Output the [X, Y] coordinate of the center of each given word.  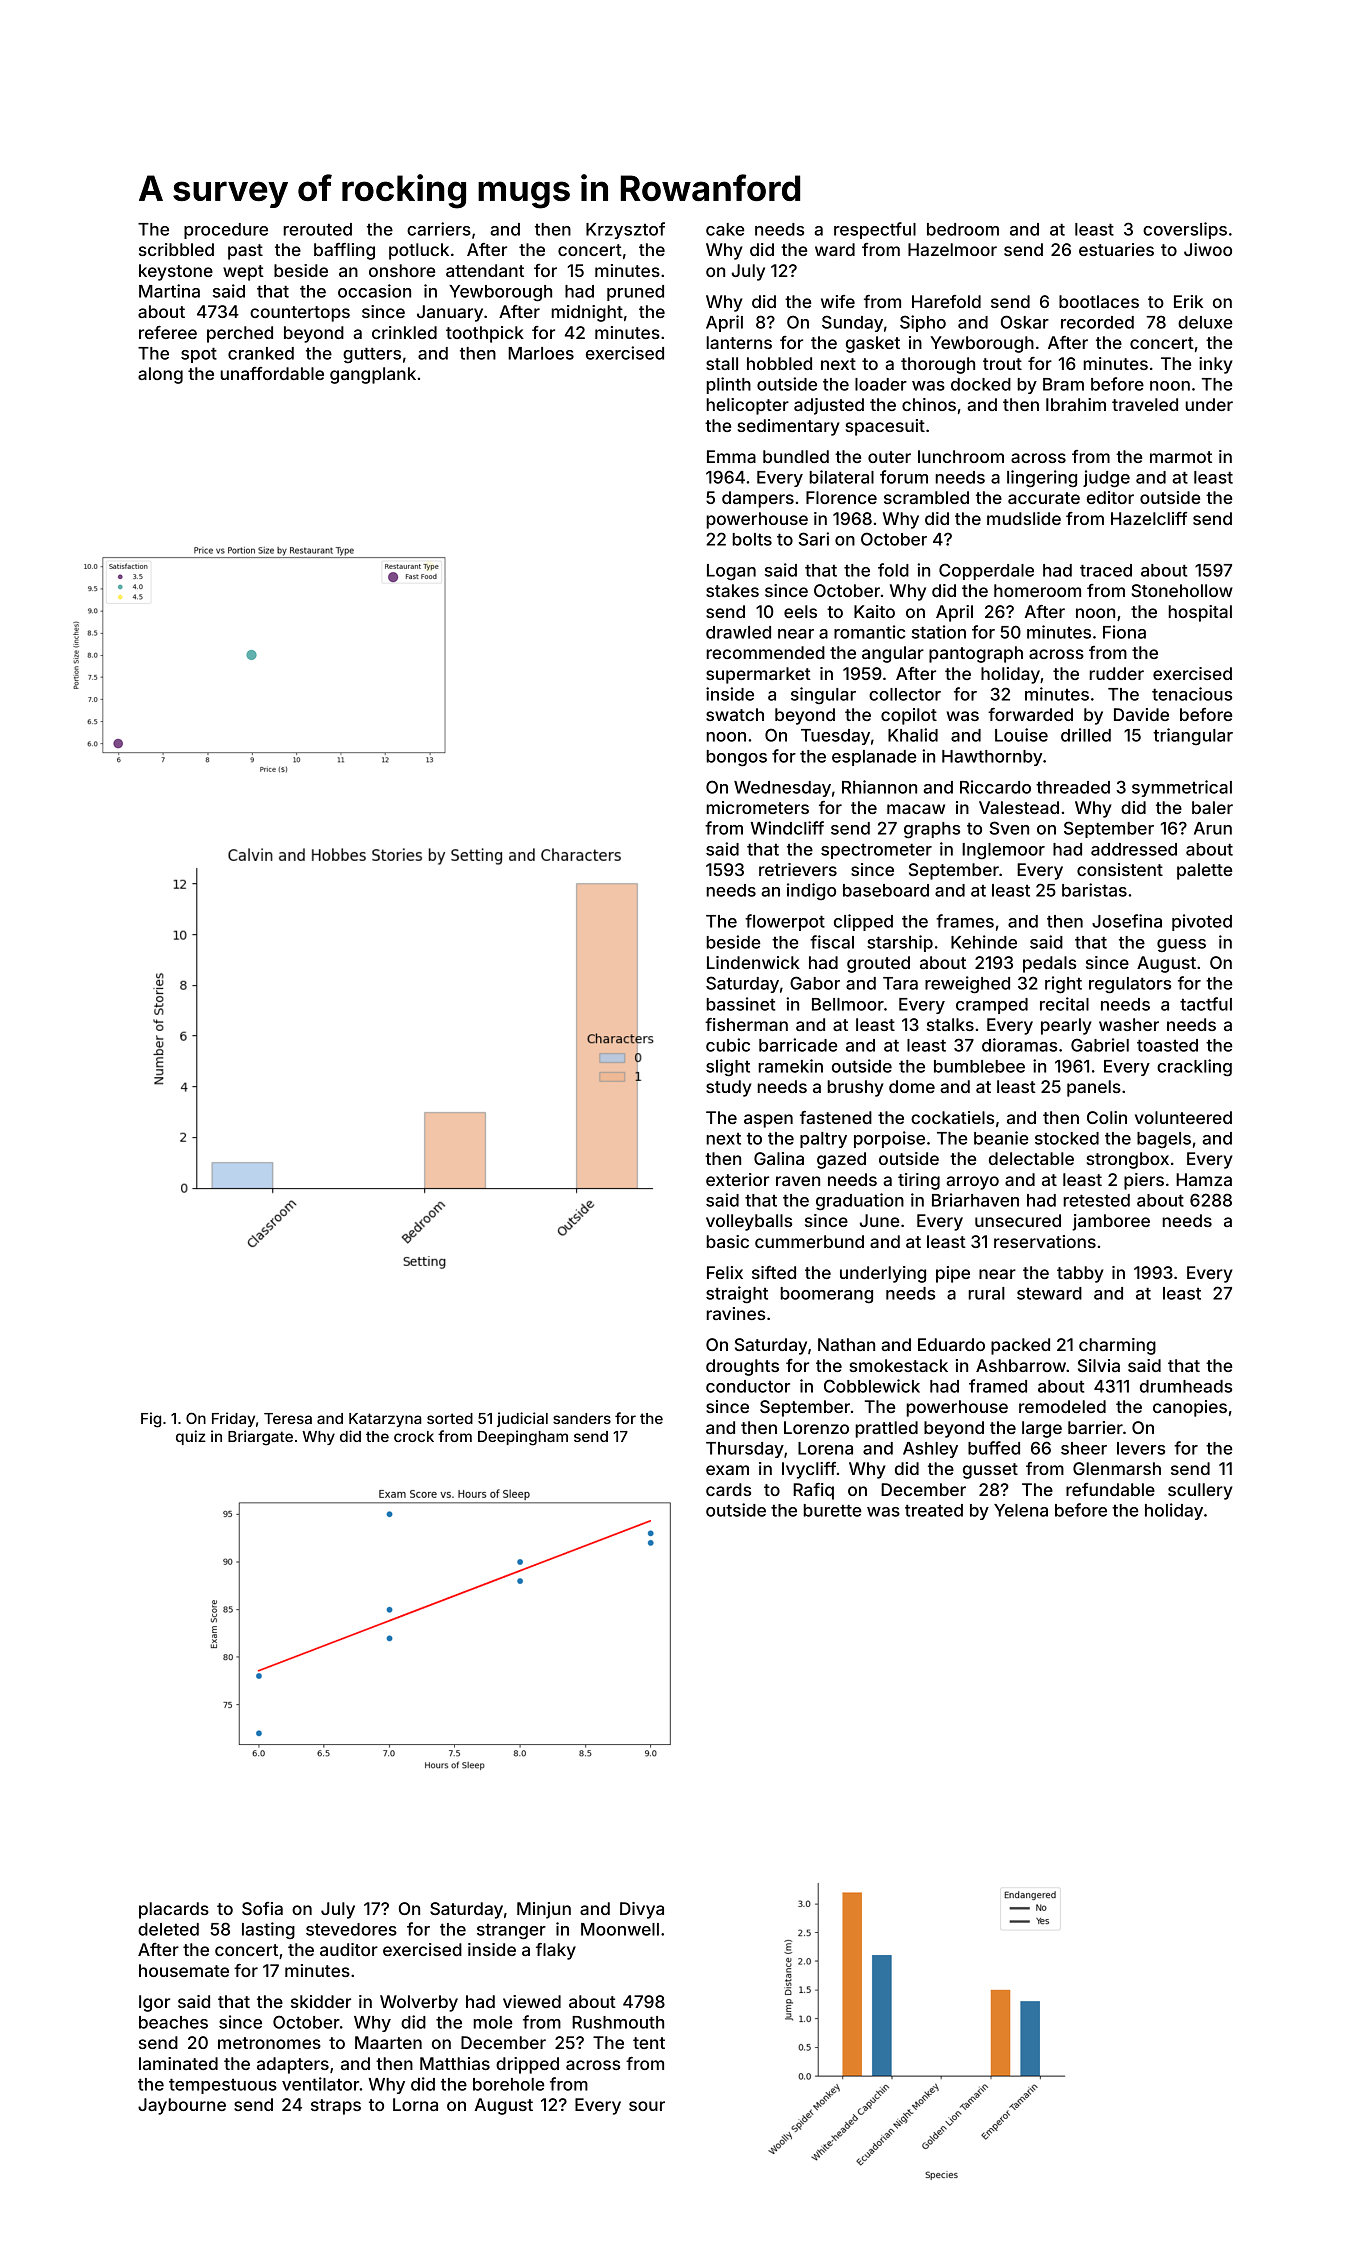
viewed [532, 2001]
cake [725, 229]
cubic [728, 1045]
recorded [1097, 322]
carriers [439, 229]
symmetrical [1182, 788]
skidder [321, 2001]
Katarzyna [385, 1420]
